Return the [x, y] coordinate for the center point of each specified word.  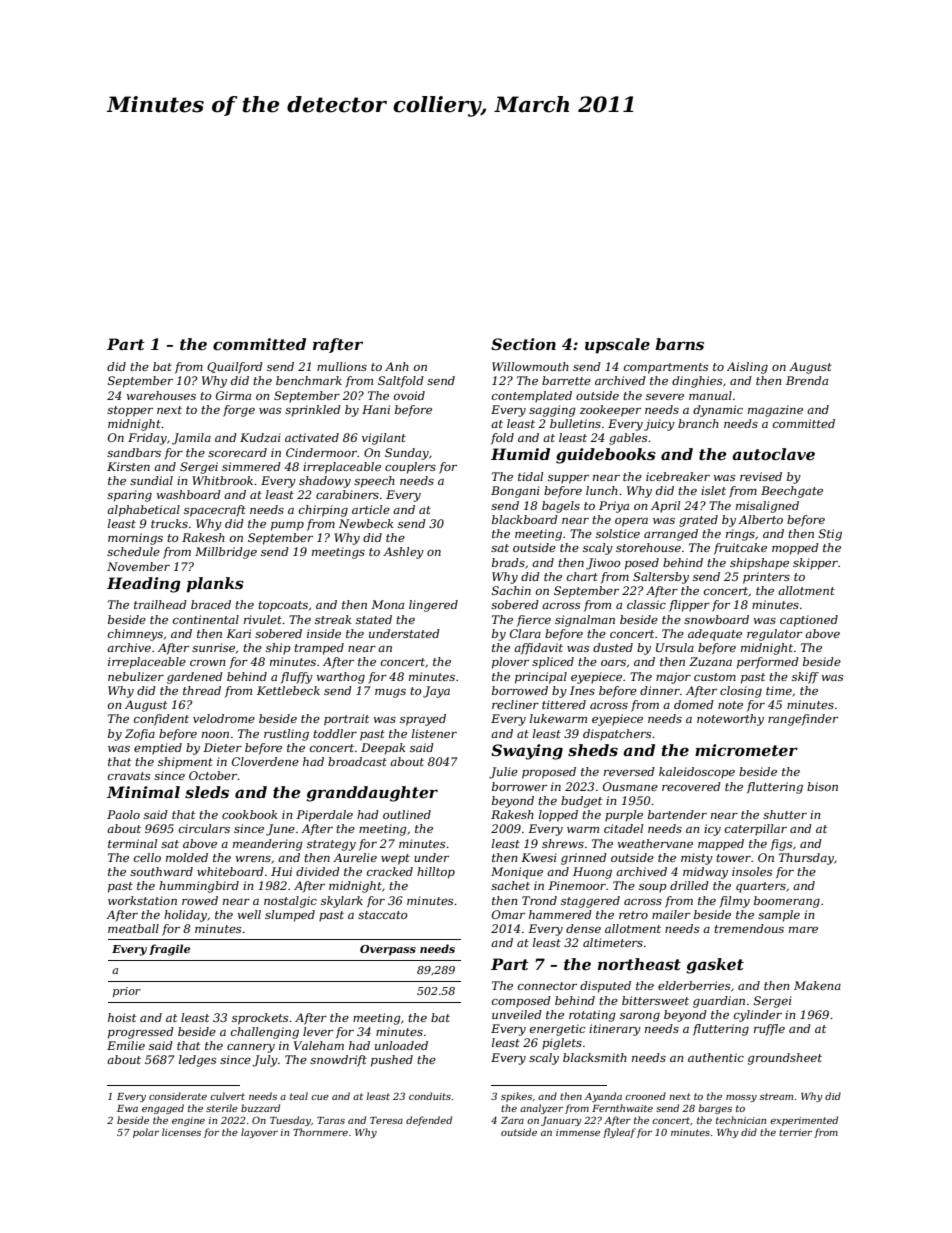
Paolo [123, 814]
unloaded [401, 1045]
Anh [397, 366]
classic [646, 604]
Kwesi [539, 857]
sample [779, 916]
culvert [227, 1096]
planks [215, 585]
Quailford [235, 368]
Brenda [807, 380]
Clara [525, 633]
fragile [169, 950]
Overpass [388, 950]
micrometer [746, 750]
